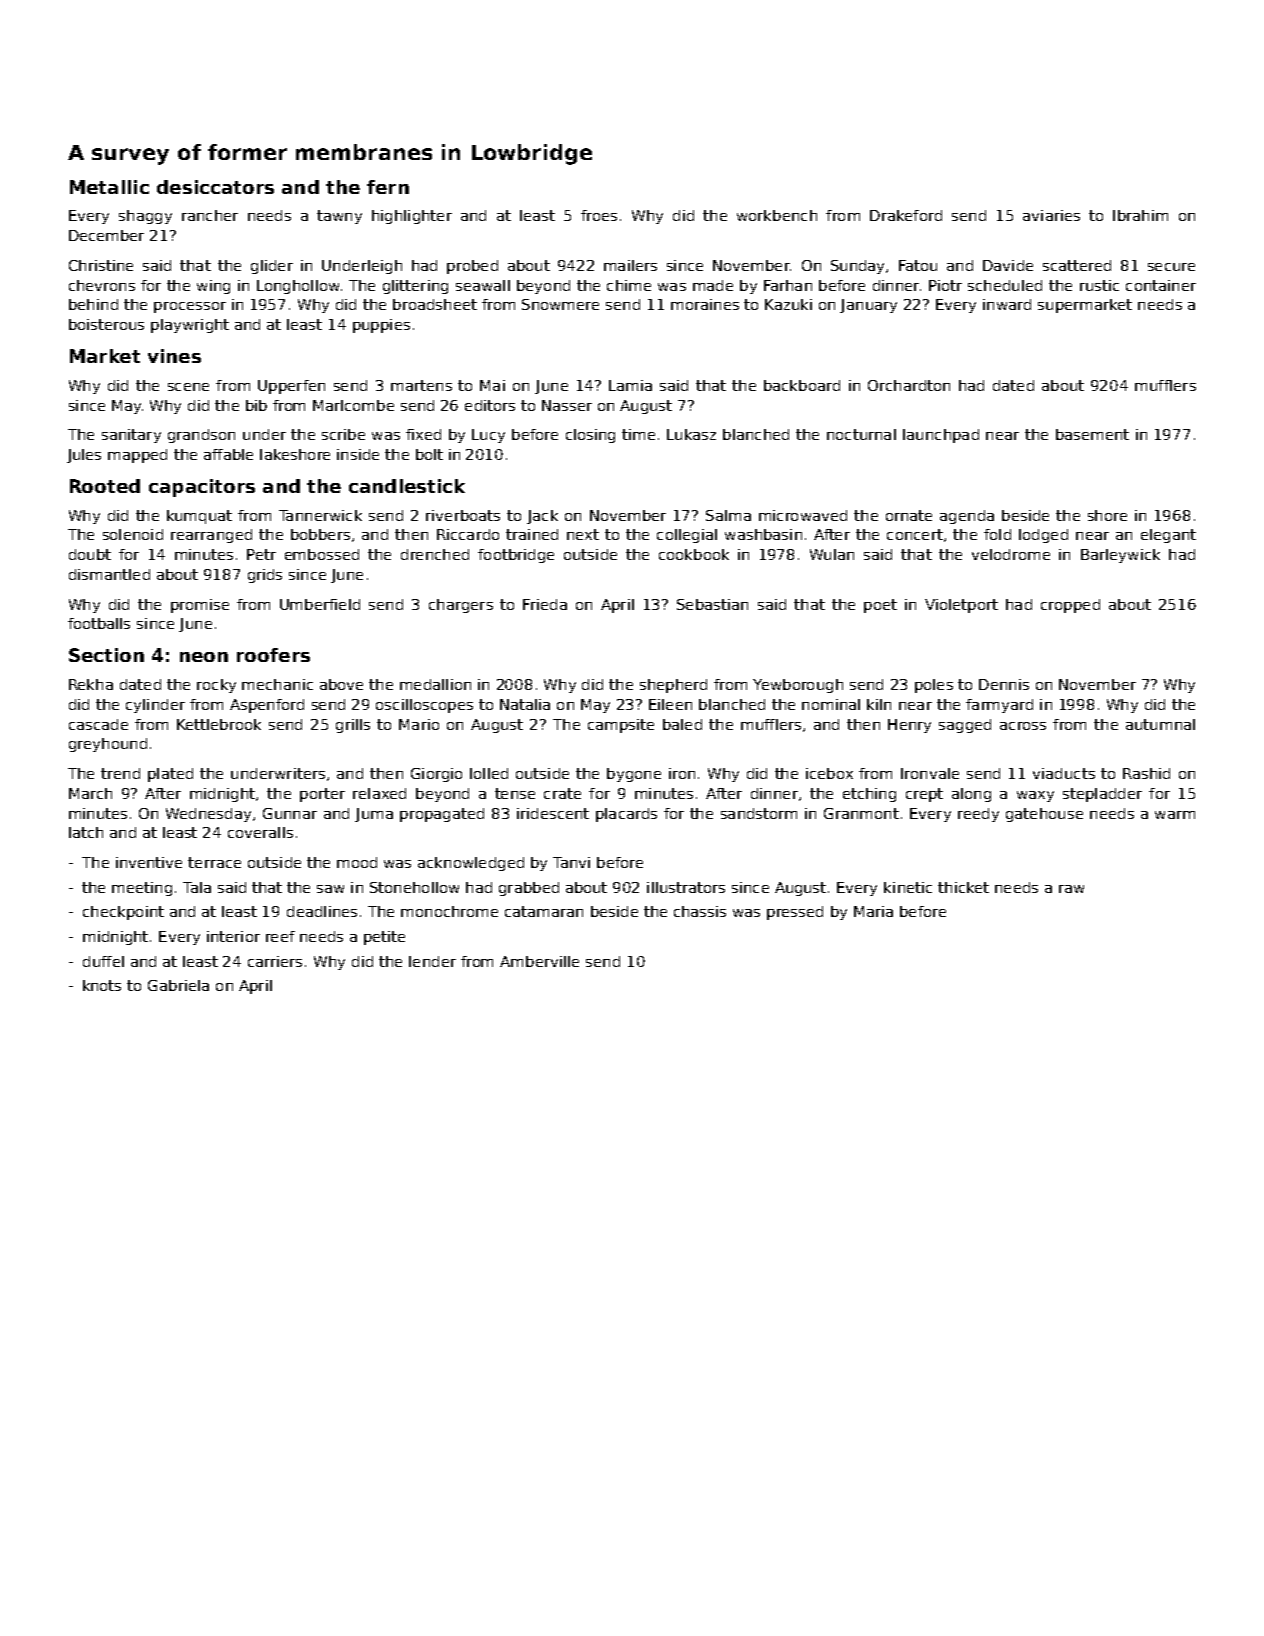 The height and width of the document is (1636, 1264). Describe the element at coordinates (149, 862) in the document. I see `inventive` at that location.
